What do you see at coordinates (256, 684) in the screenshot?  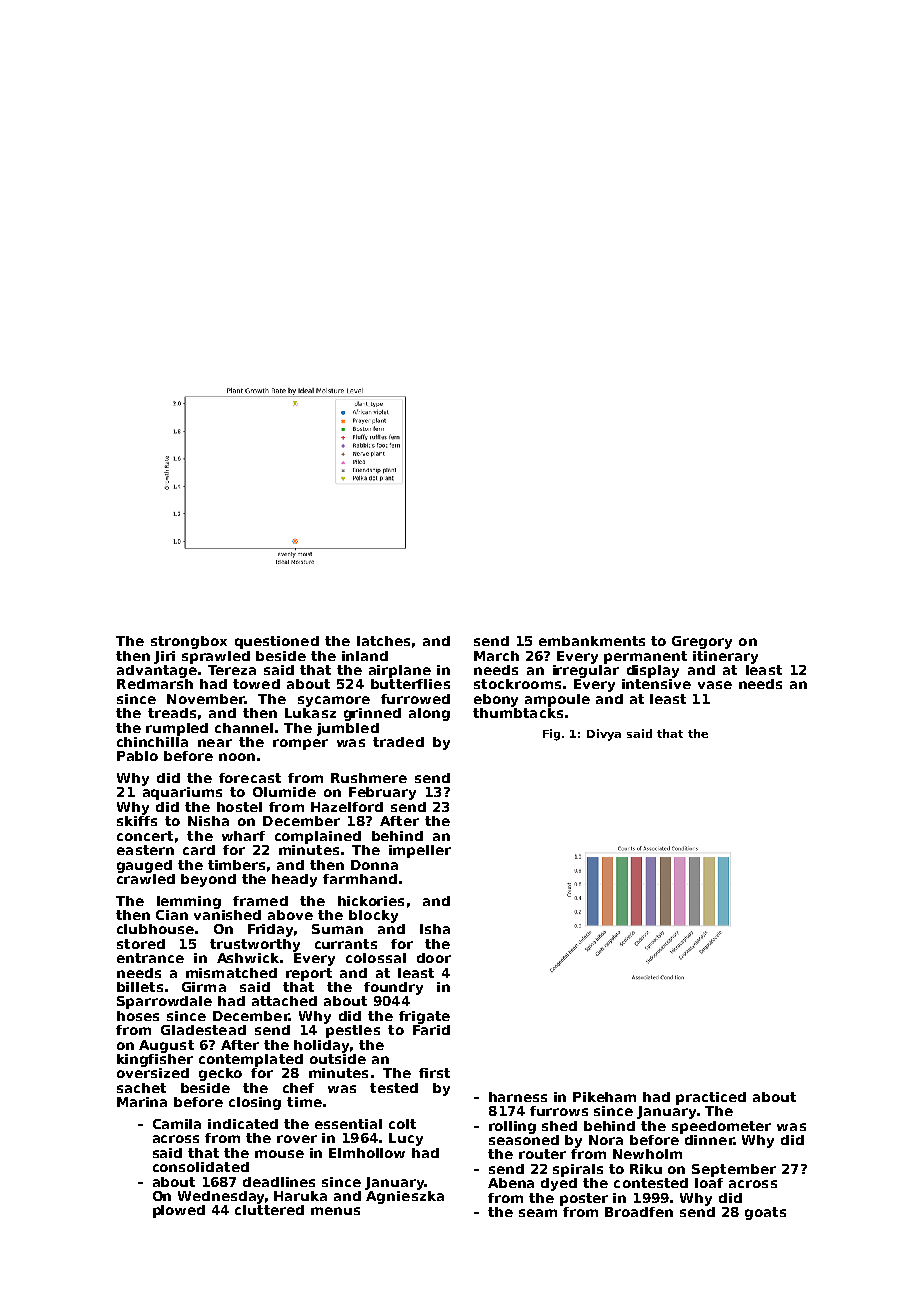 I see `towed` at bounding box center [256, 684].
